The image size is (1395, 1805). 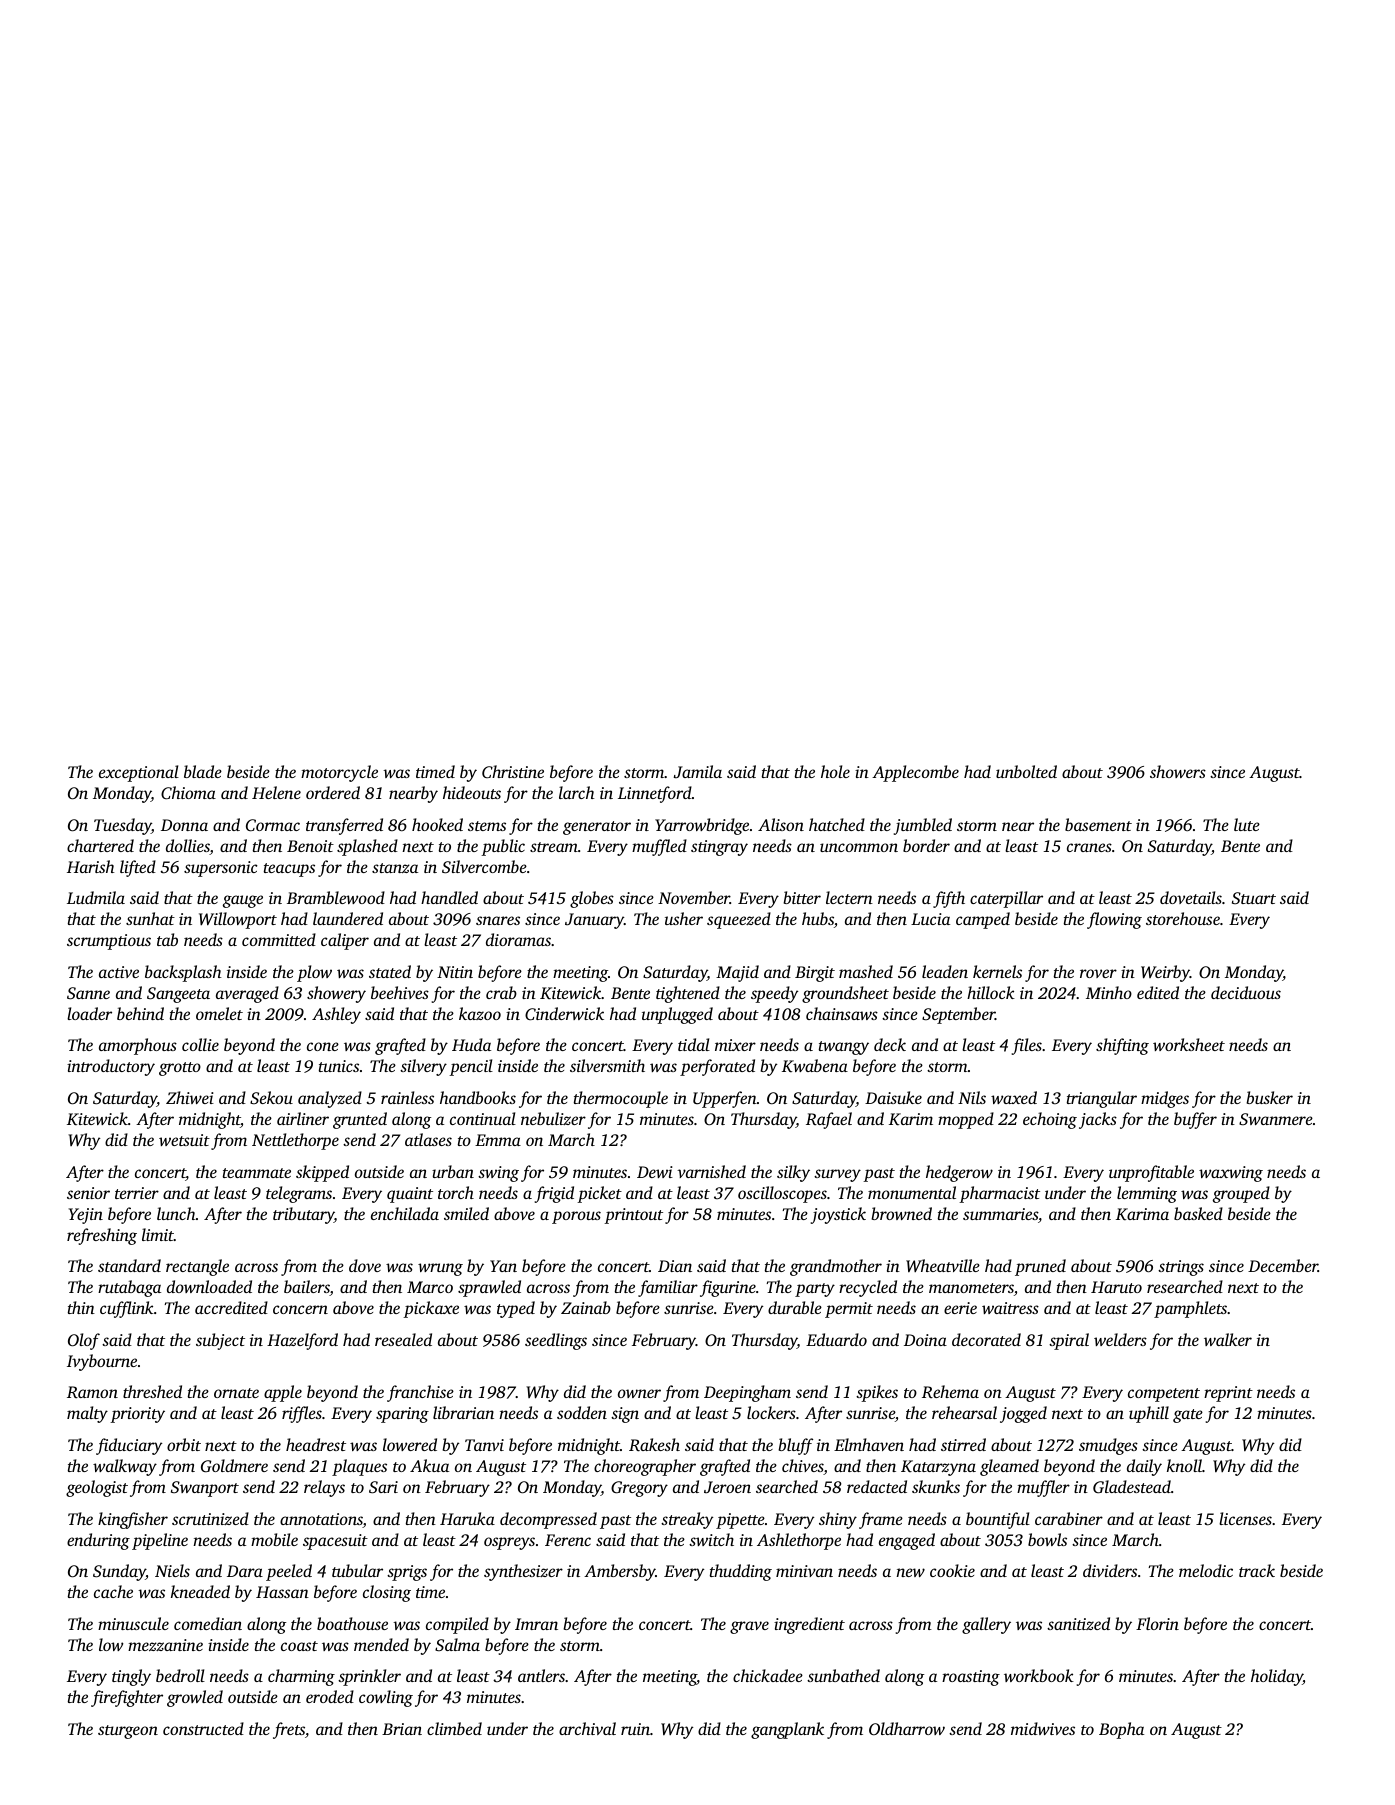 What do you see at coordinates (184, 825) in the screenshot?
I see `Donna` at bounding box center [184, 825].
